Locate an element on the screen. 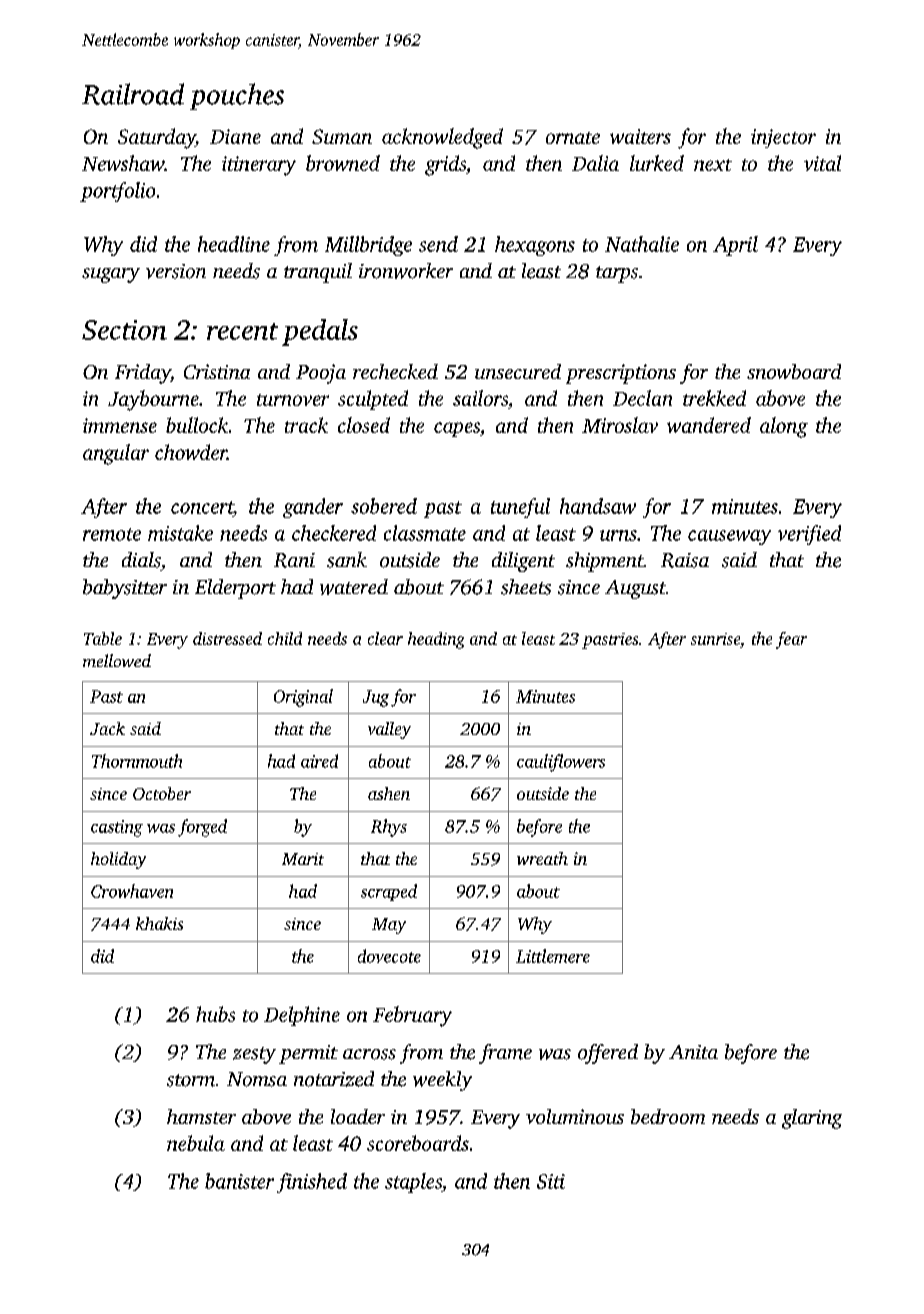  nebula is located at coordinates (196, 1143).
